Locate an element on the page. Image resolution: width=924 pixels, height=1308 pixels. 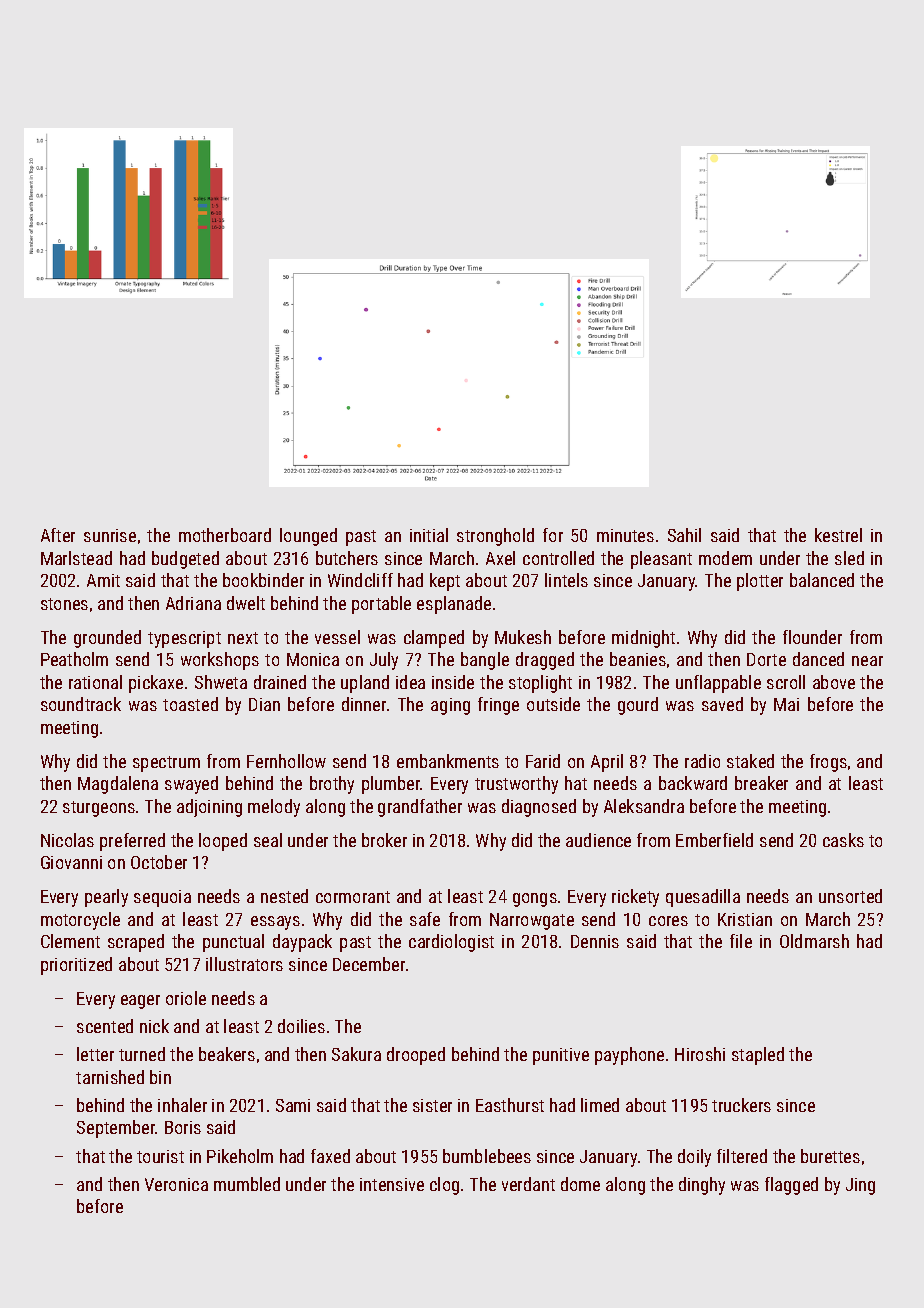
sequoia is located at coordinates (162, 898).
